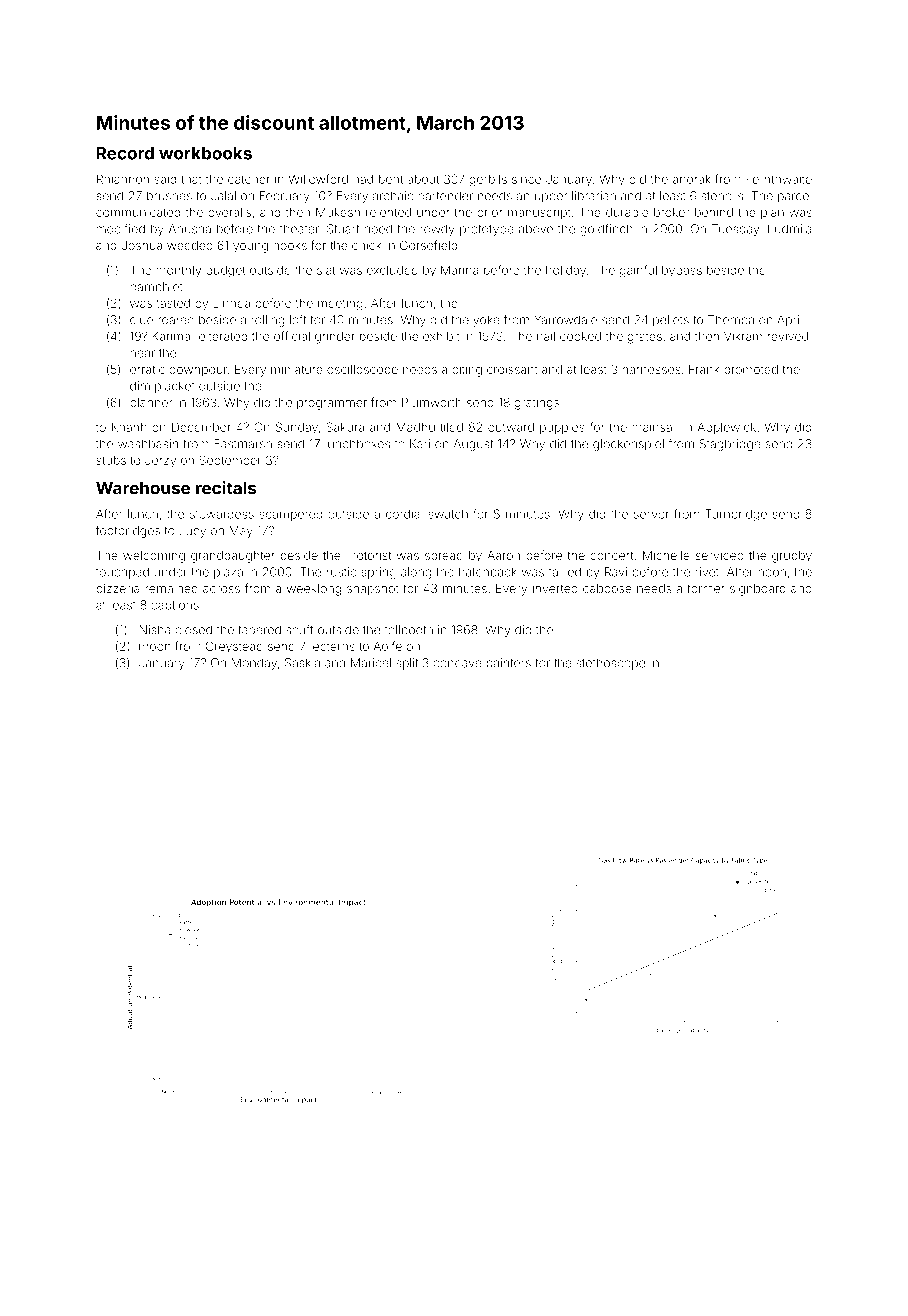  I want to click on welcoming, so click(154, 557).
